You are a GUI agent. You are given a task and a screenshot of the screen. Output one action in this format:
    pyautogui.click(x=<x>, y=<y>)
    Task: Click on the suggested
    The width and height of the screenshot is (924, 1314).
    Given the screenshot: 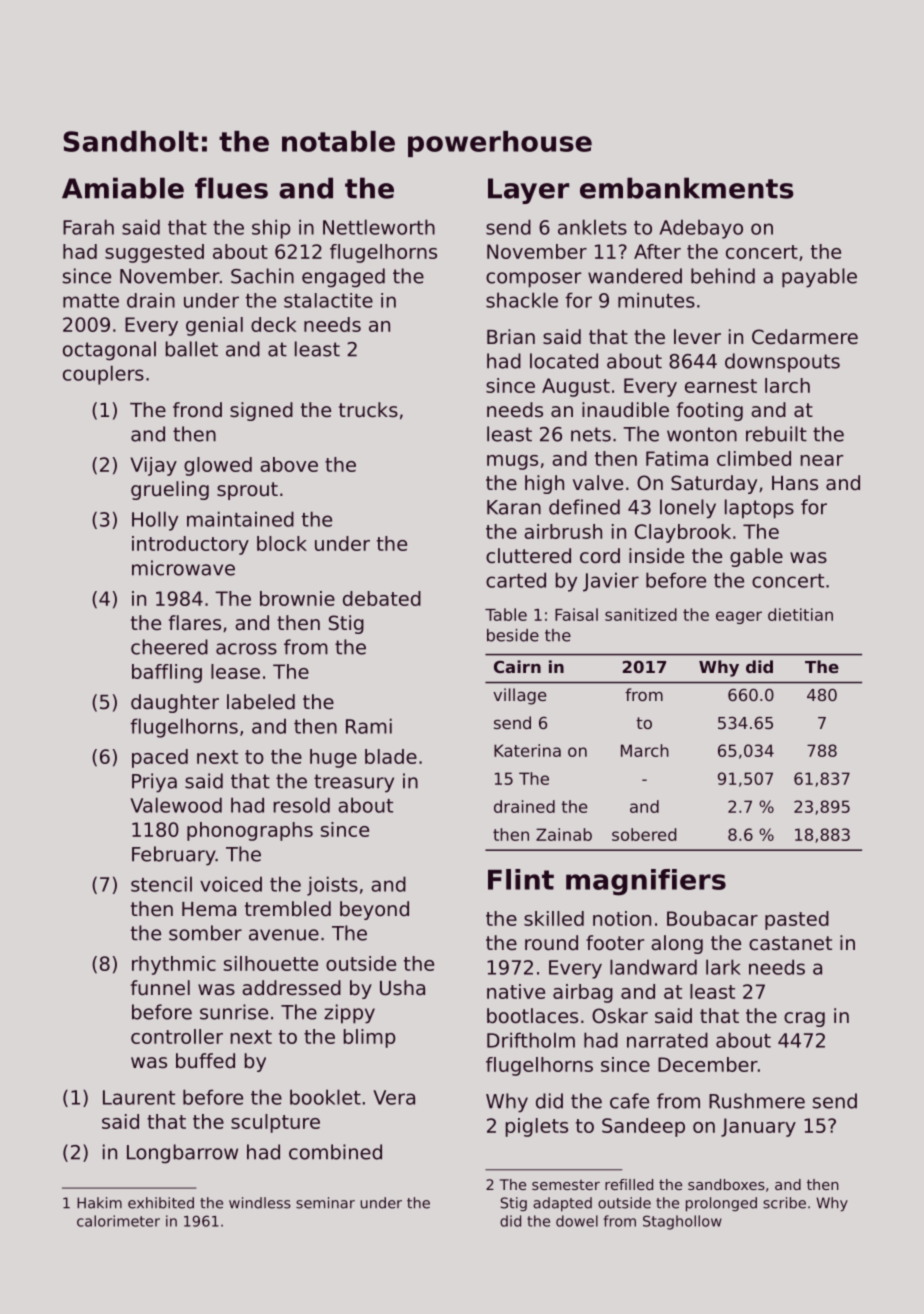 What is the action you would take?
    pyautogui.click(x=154, y=253)
